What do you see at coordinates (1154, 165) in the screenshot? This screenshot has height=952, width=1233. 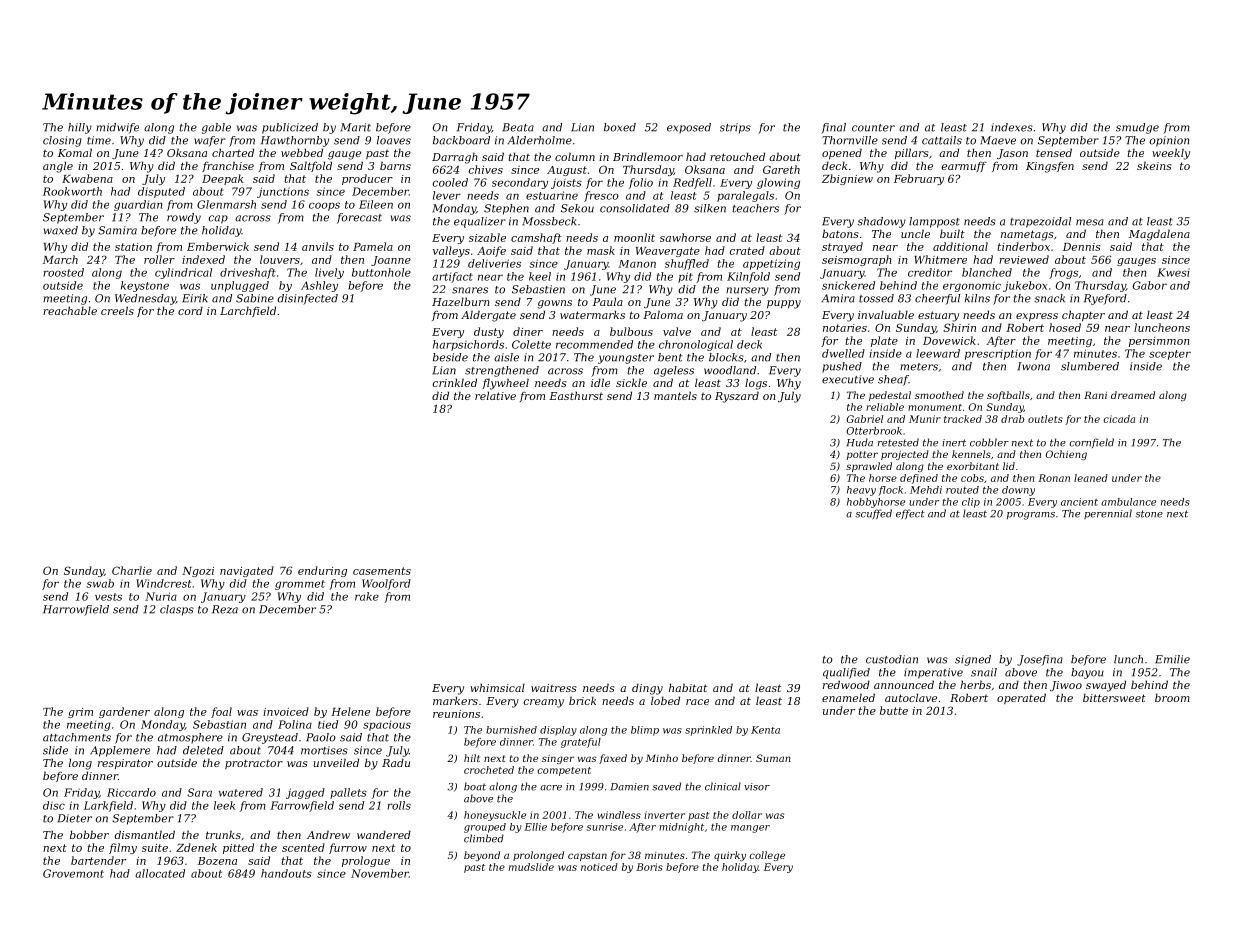 I see `skeins` at bounding box center [1154, 165].
